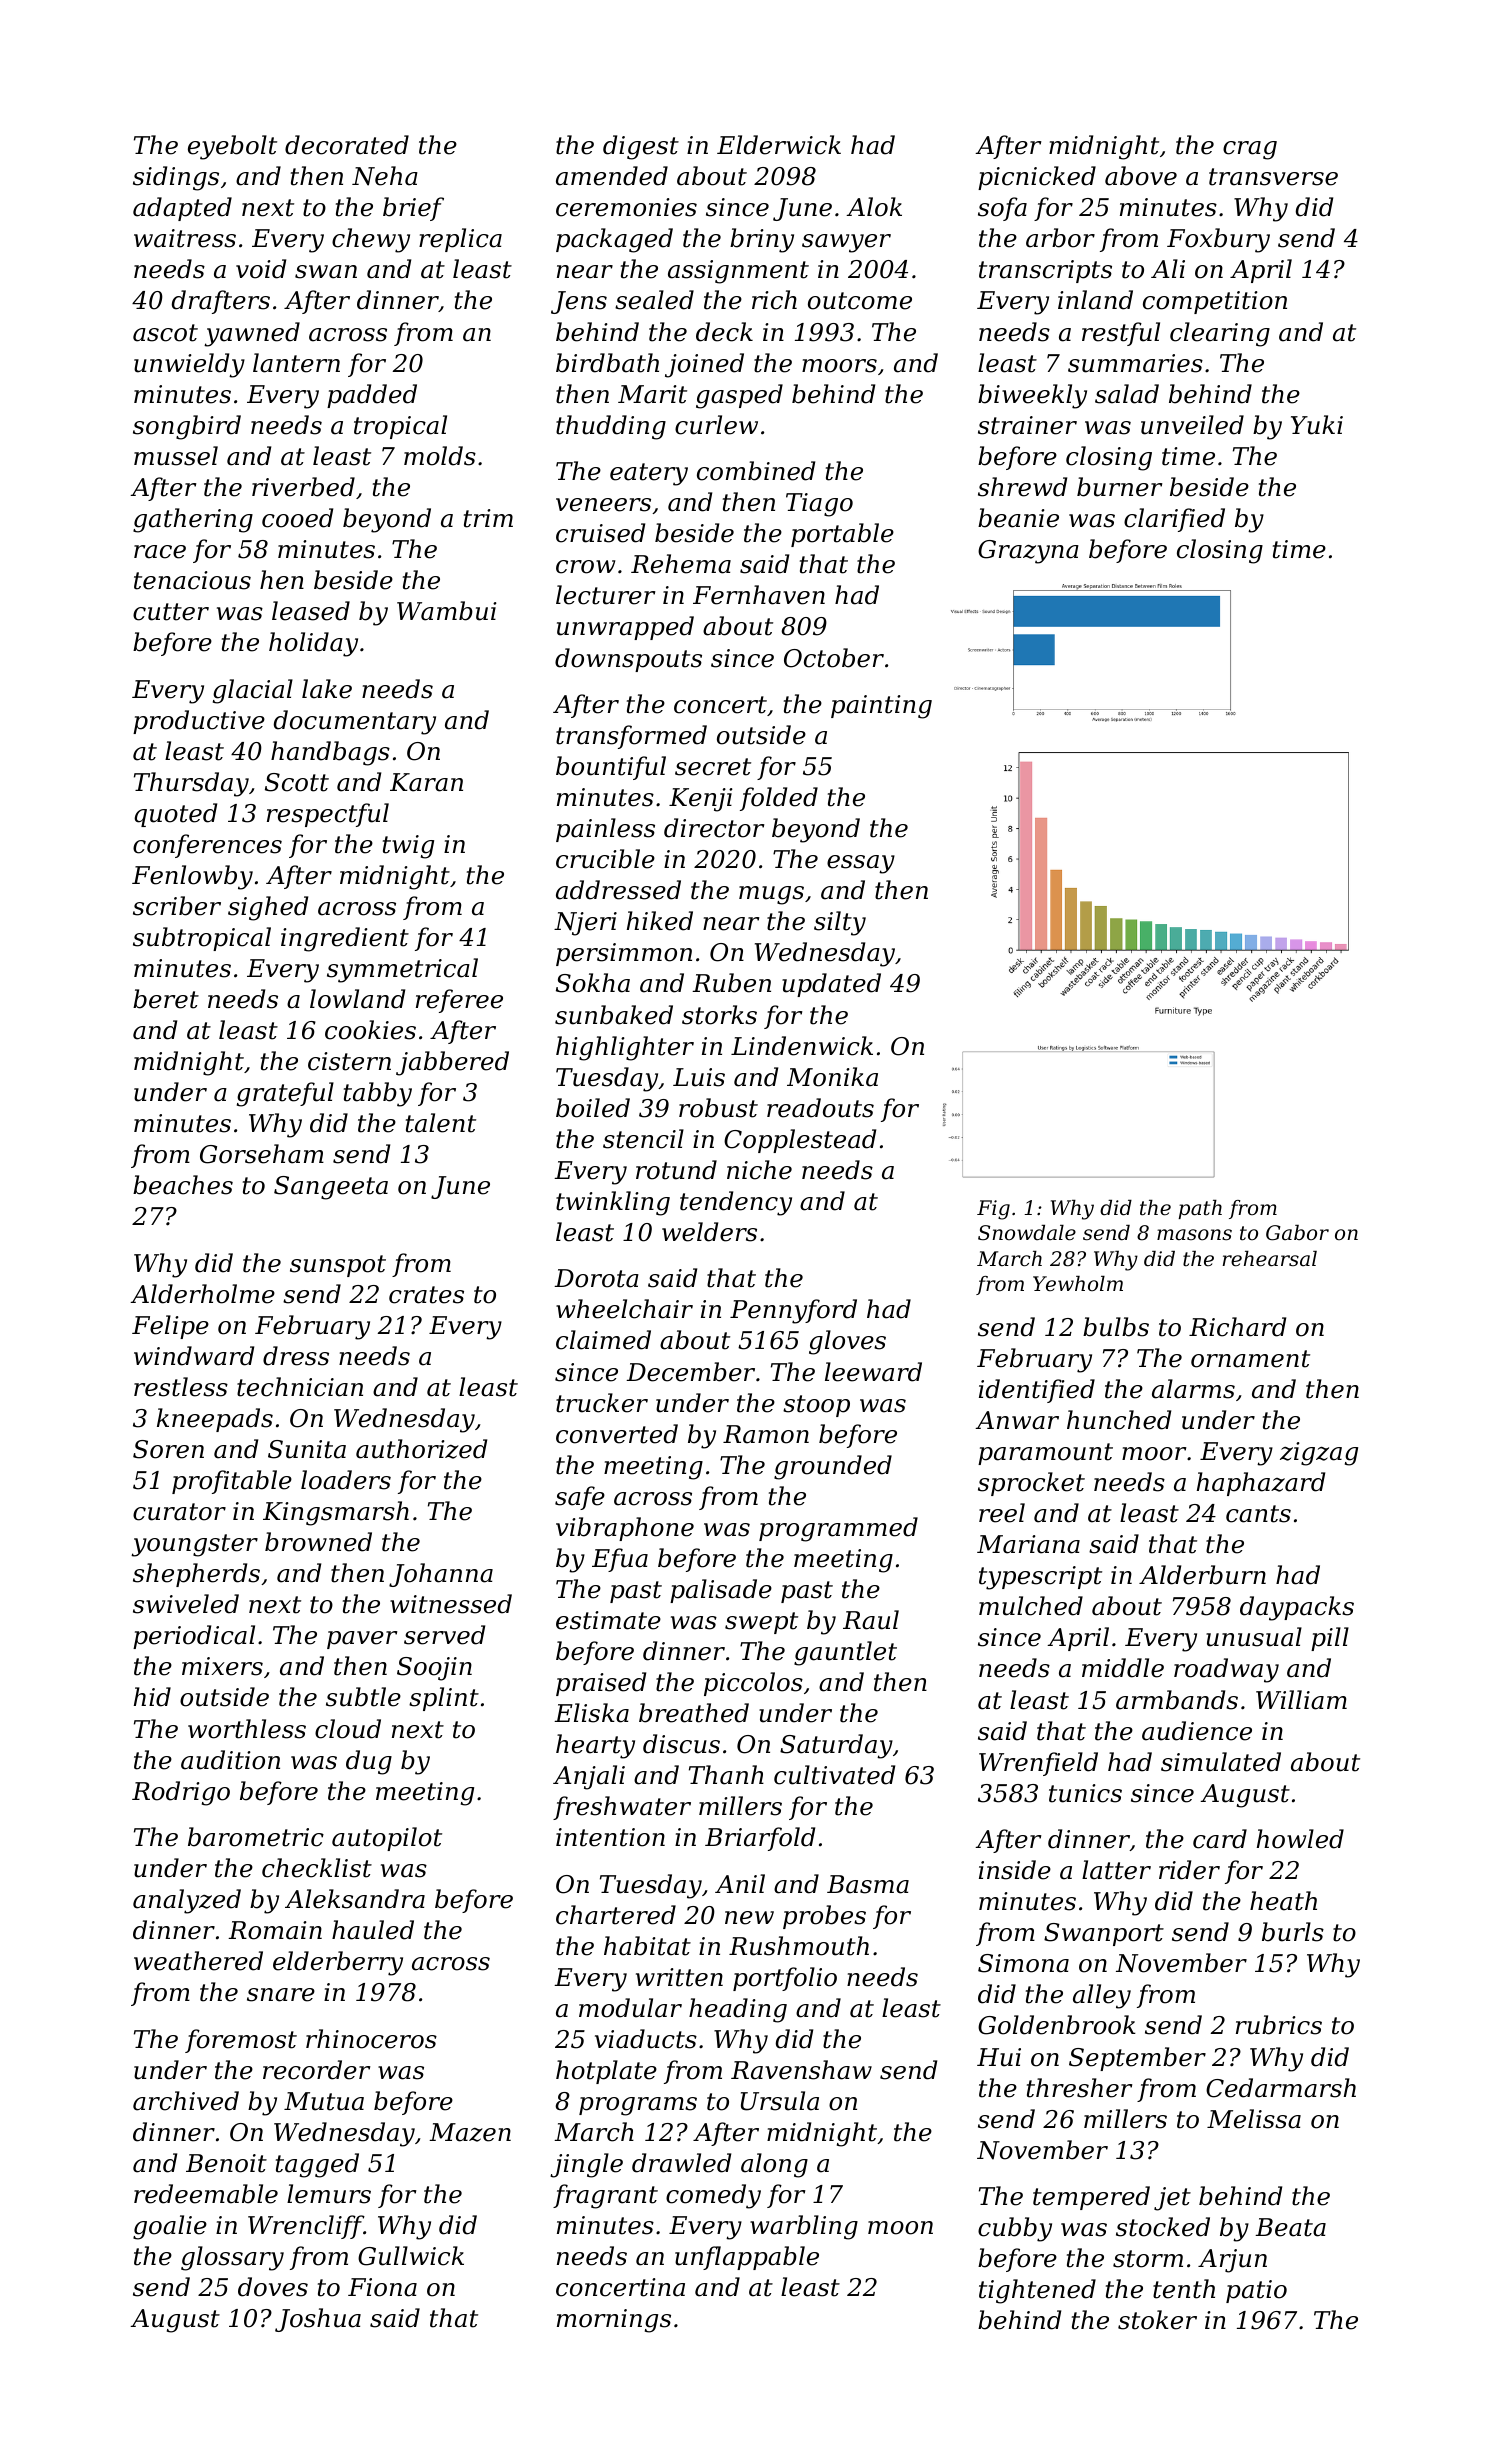 The image size is (1496, 2464). What do you see at coordinates (760, 1839) in the screenshot?
I see `Briarfold` at bounding box center [760, 1839].
